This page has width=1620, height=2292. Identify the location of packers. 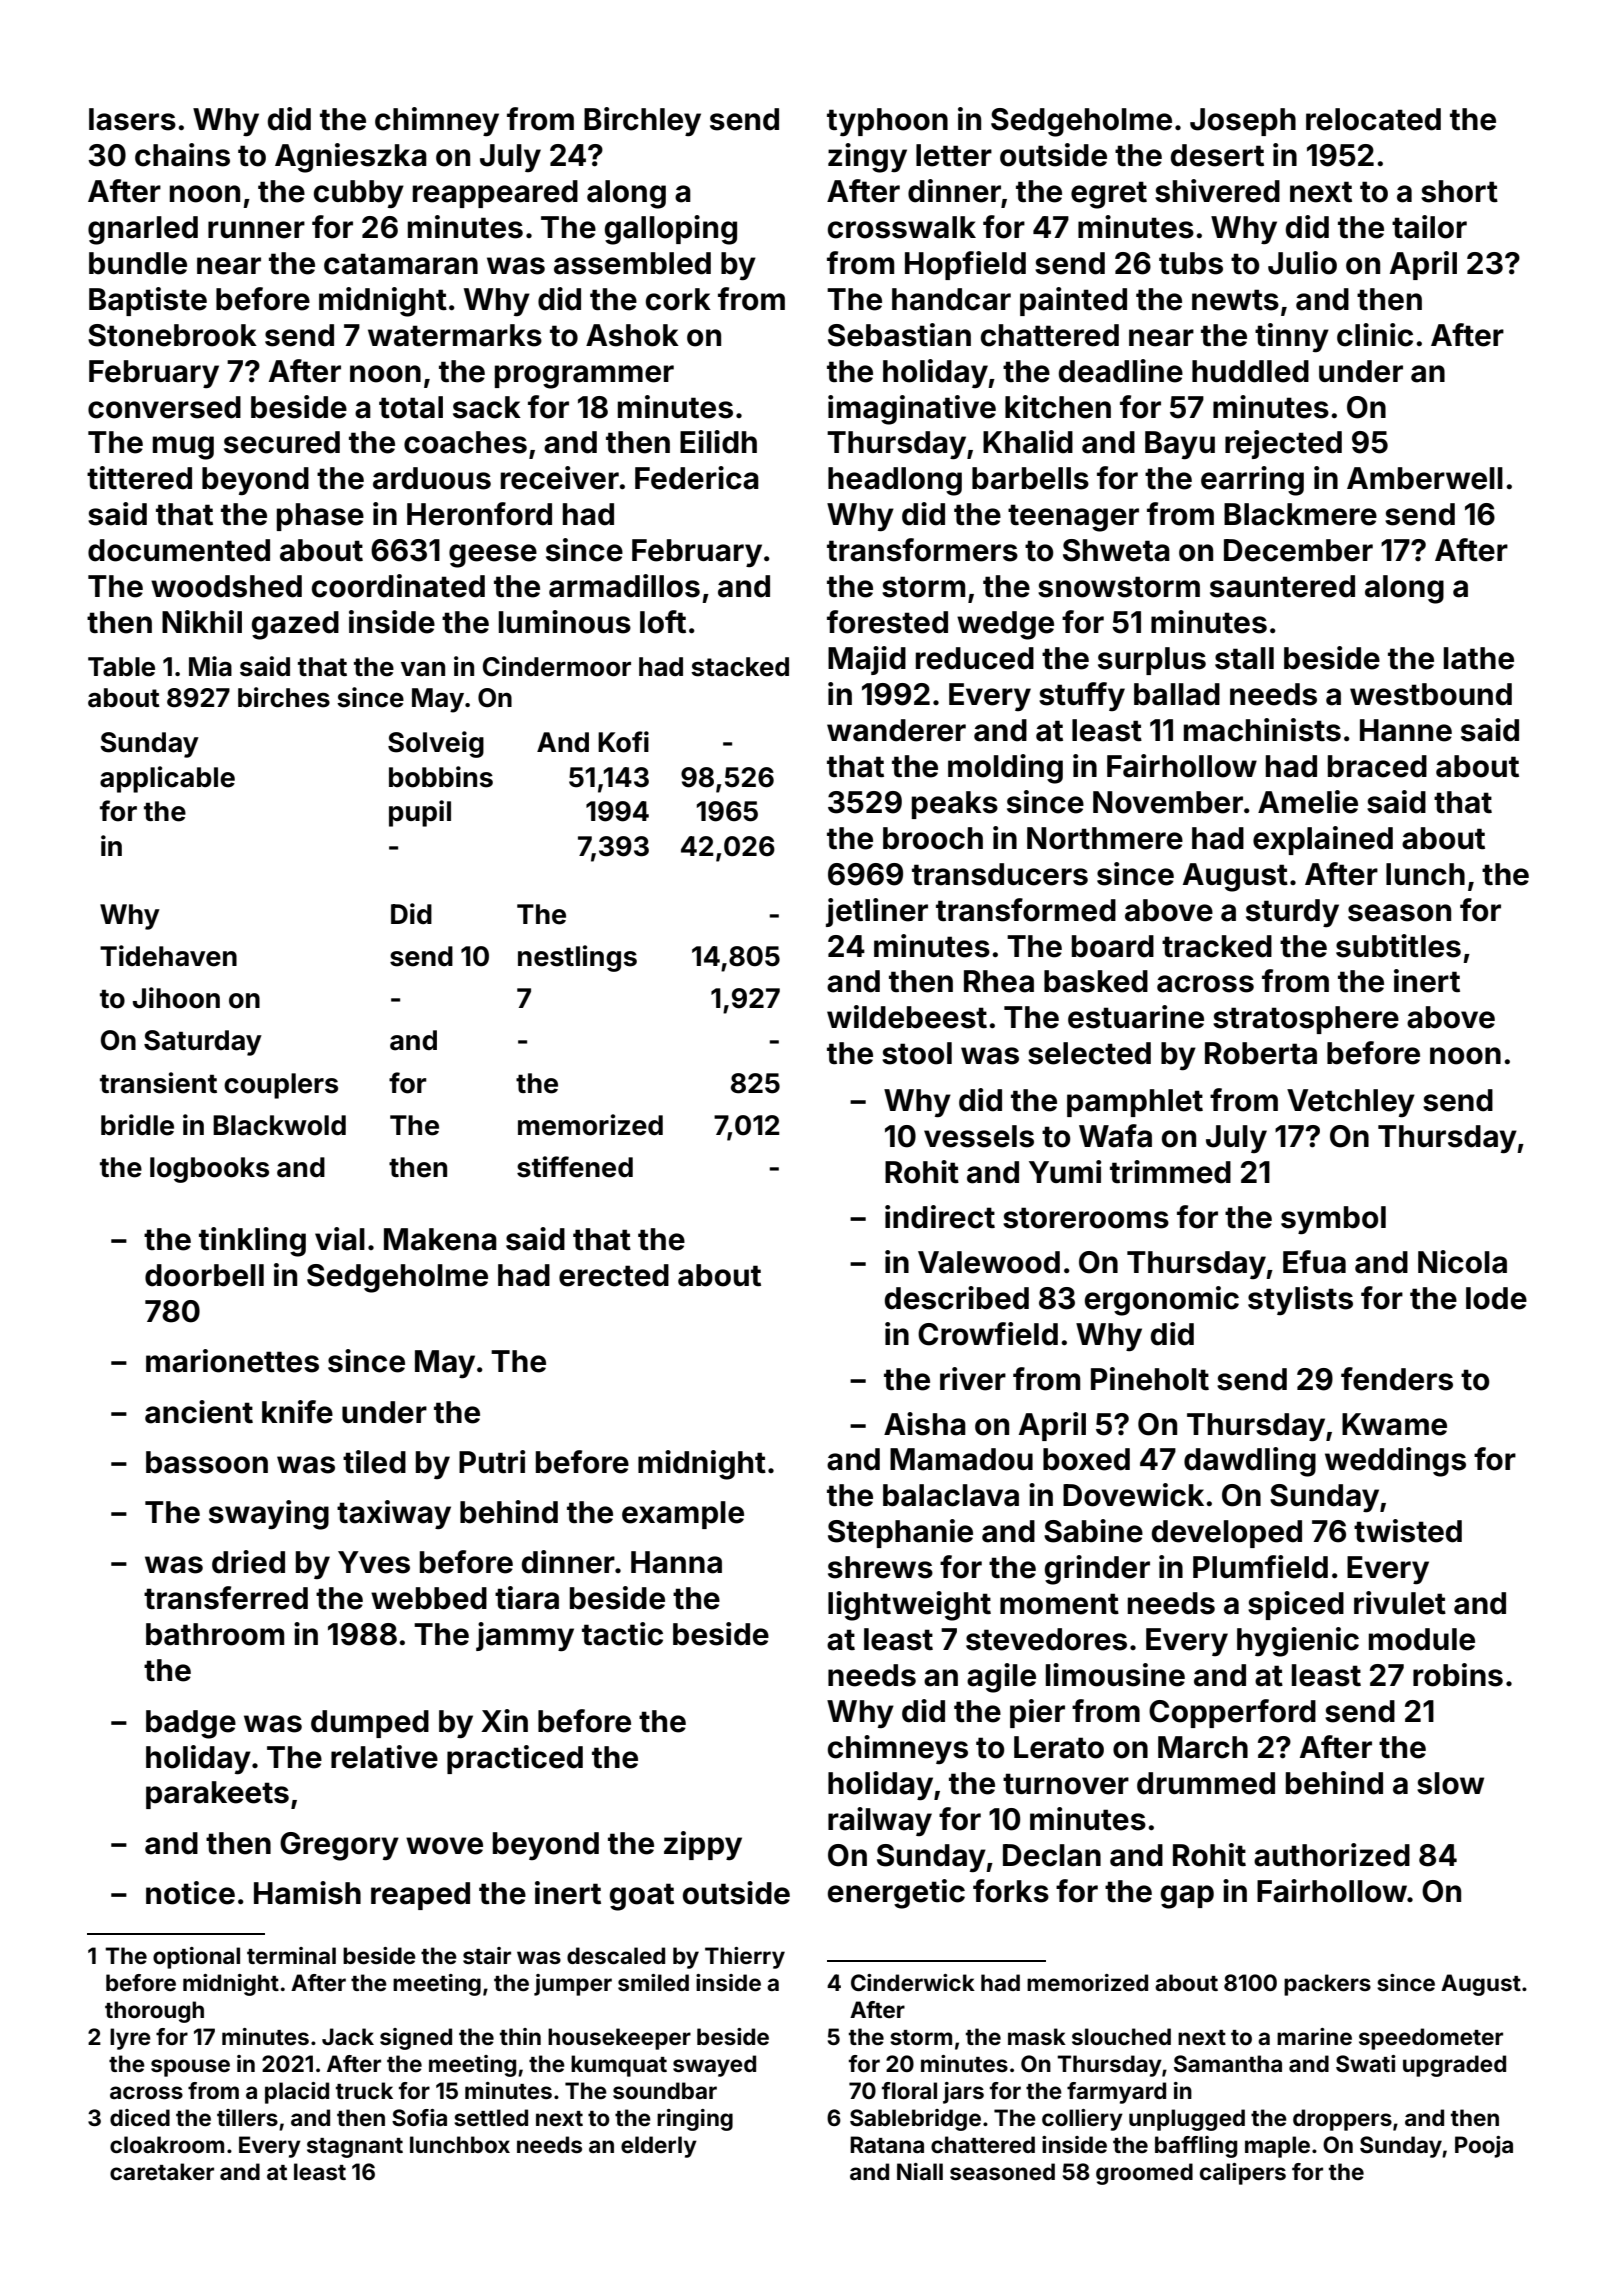
(1327, 1985).
